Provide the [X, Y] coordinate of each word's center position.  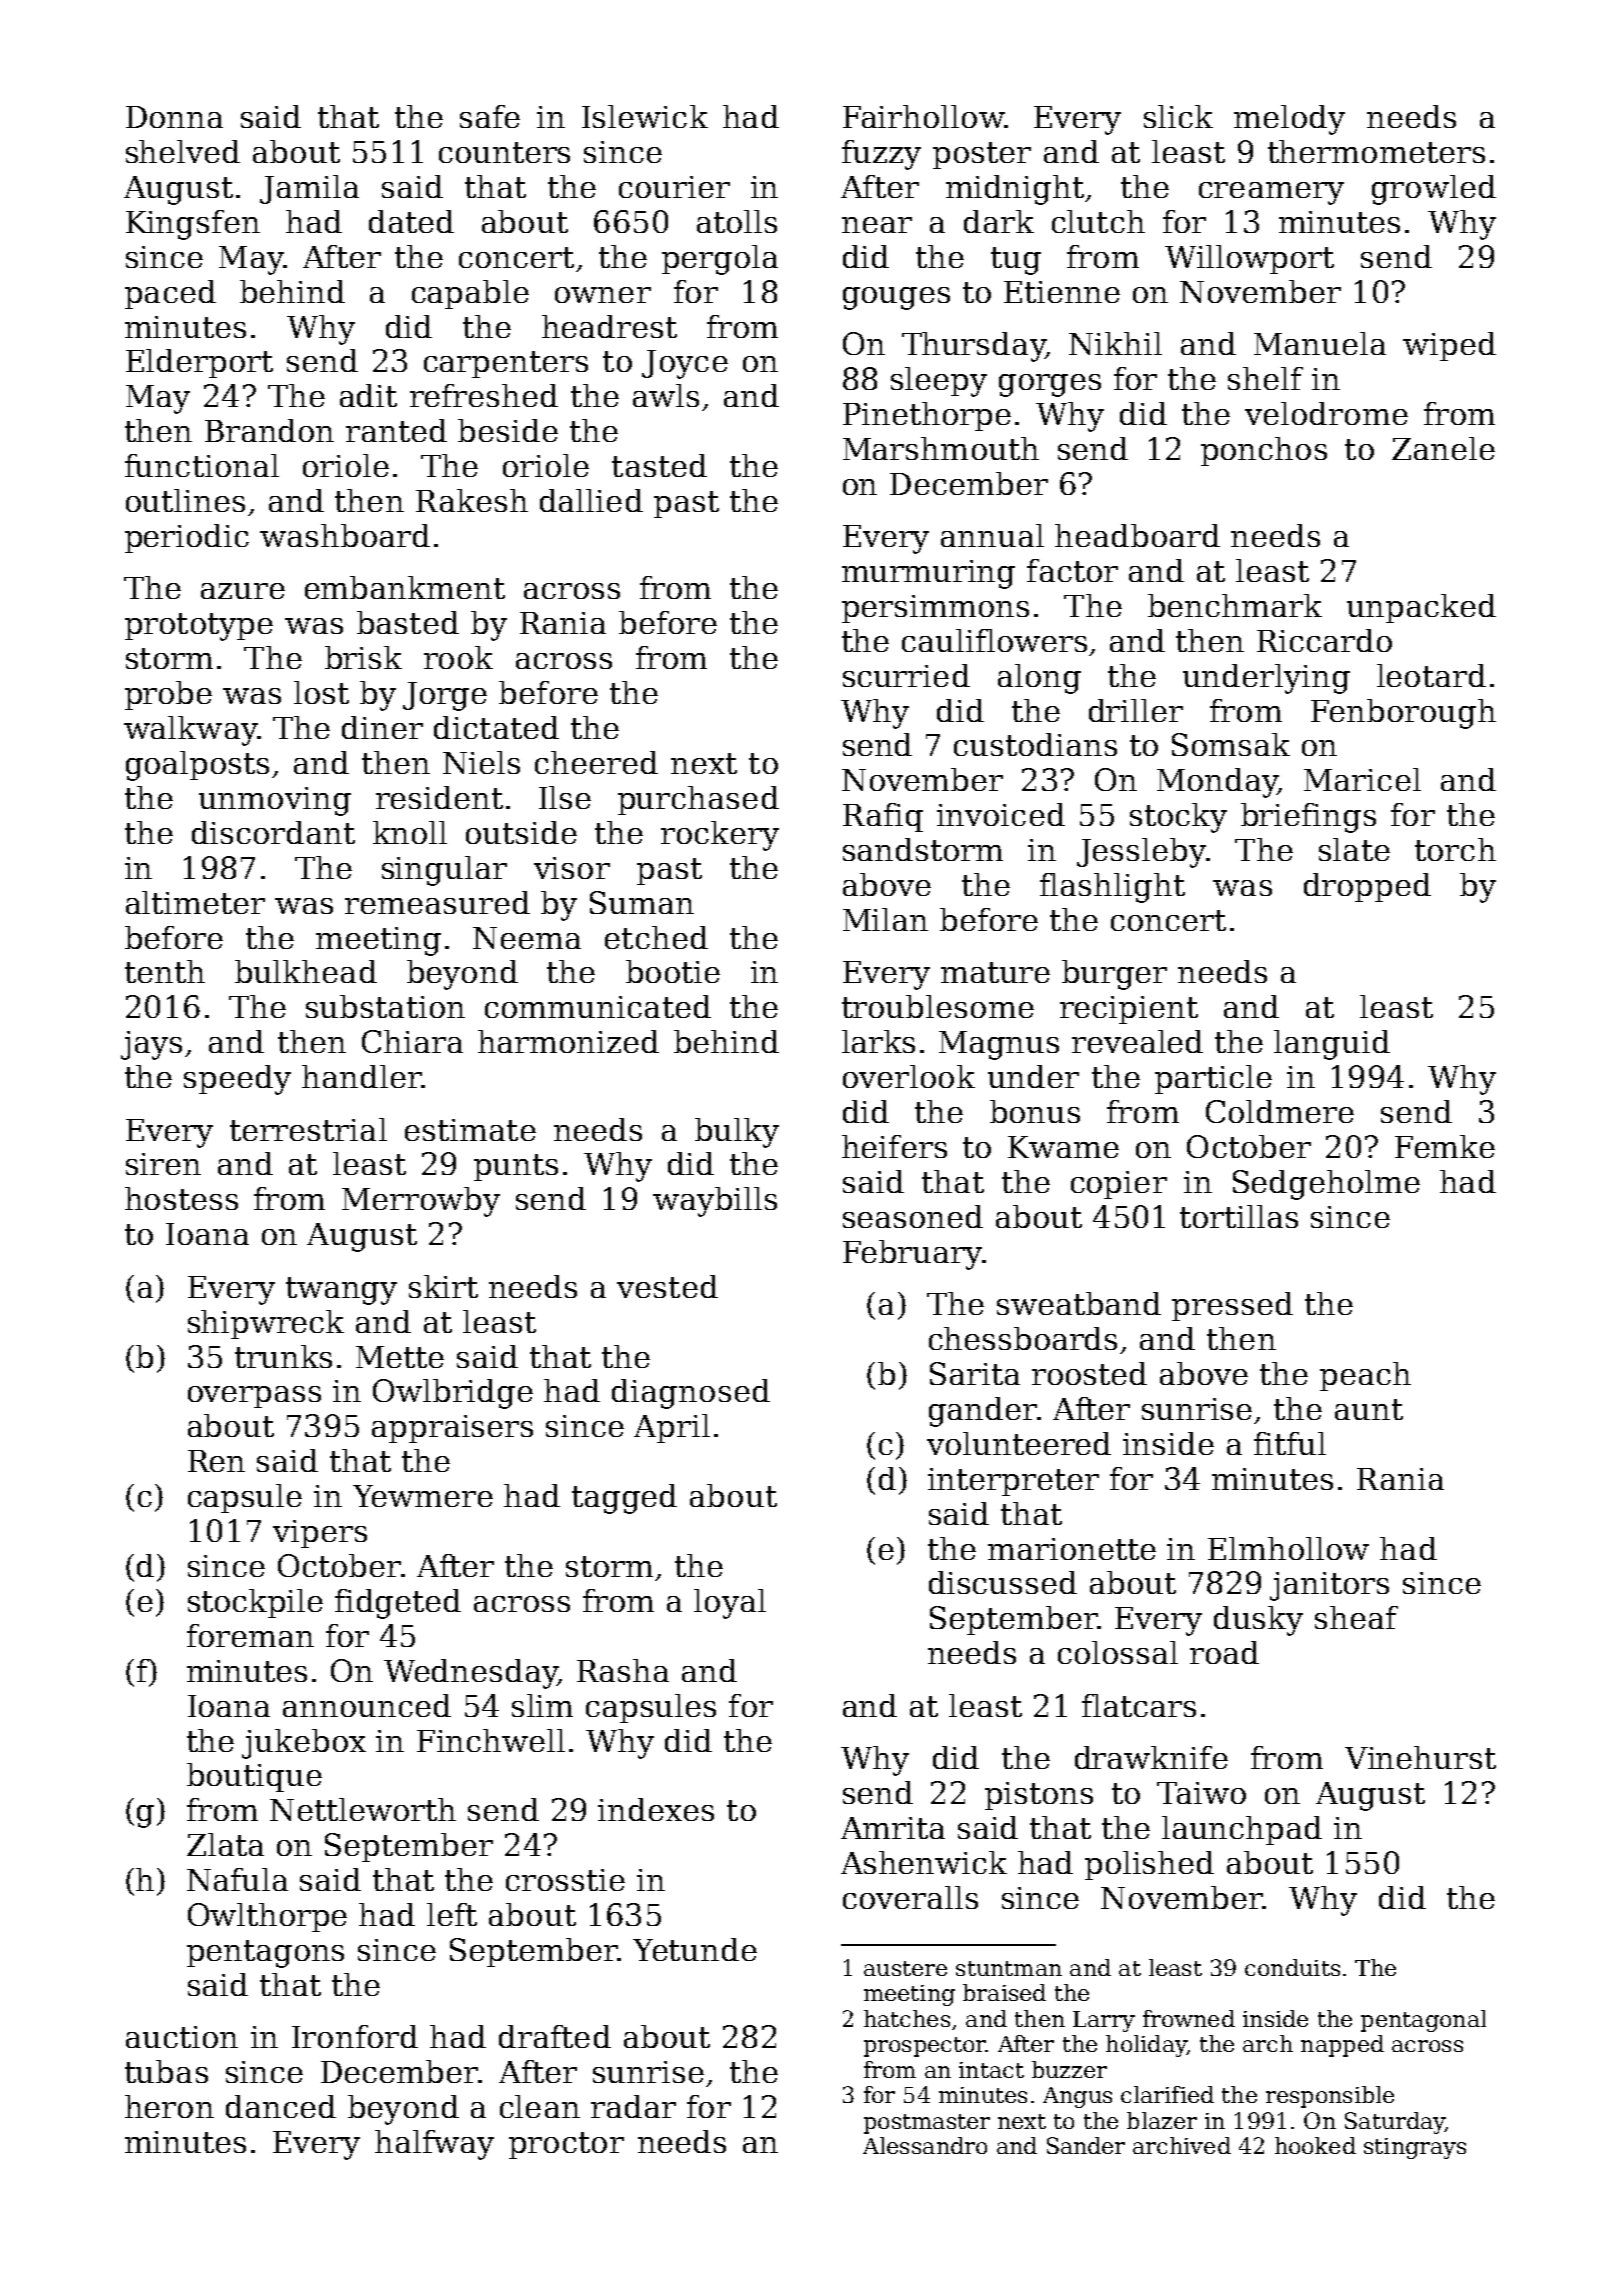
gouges [896, 298]
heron [169, 2106]
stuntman [1009, 1968]
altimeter [195, 902]
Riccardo [1324, 640]
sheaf [1356, 1617]
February [912, 1255]
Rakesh [472, 500]
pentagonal [1423, 2021]
